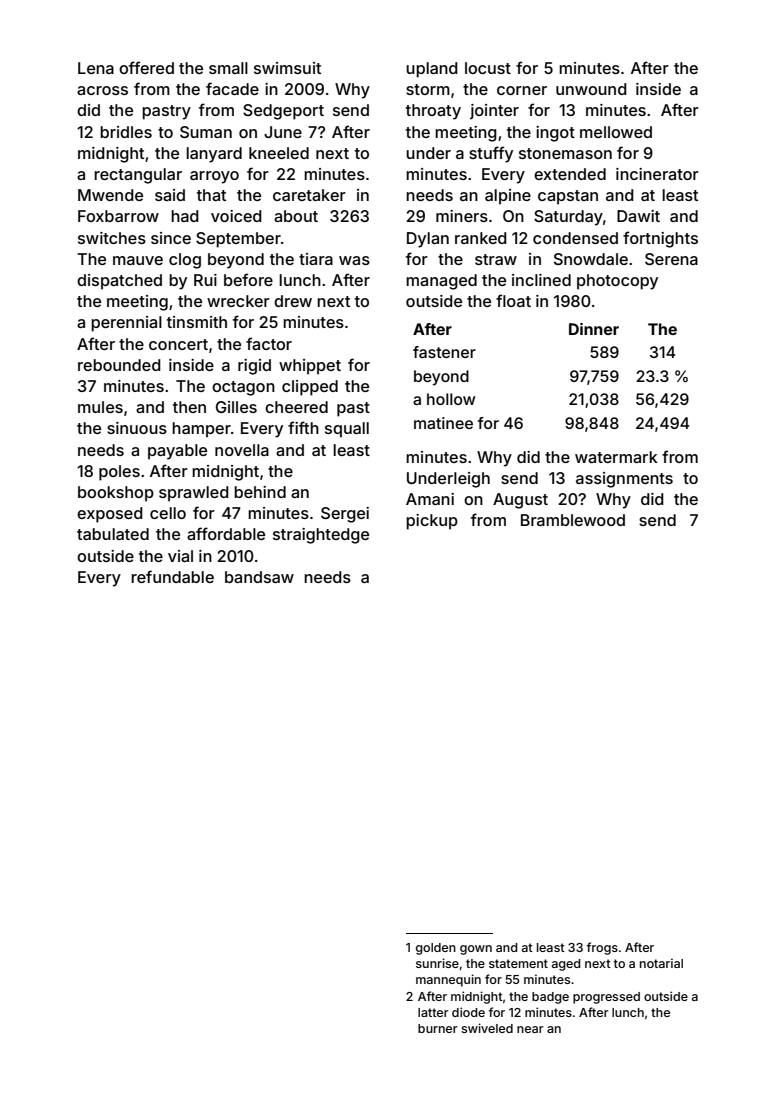 The width and height of the document is (776, 1101). Describe the element at coordinates (171, 238) in the document. I see `since` at that location.
